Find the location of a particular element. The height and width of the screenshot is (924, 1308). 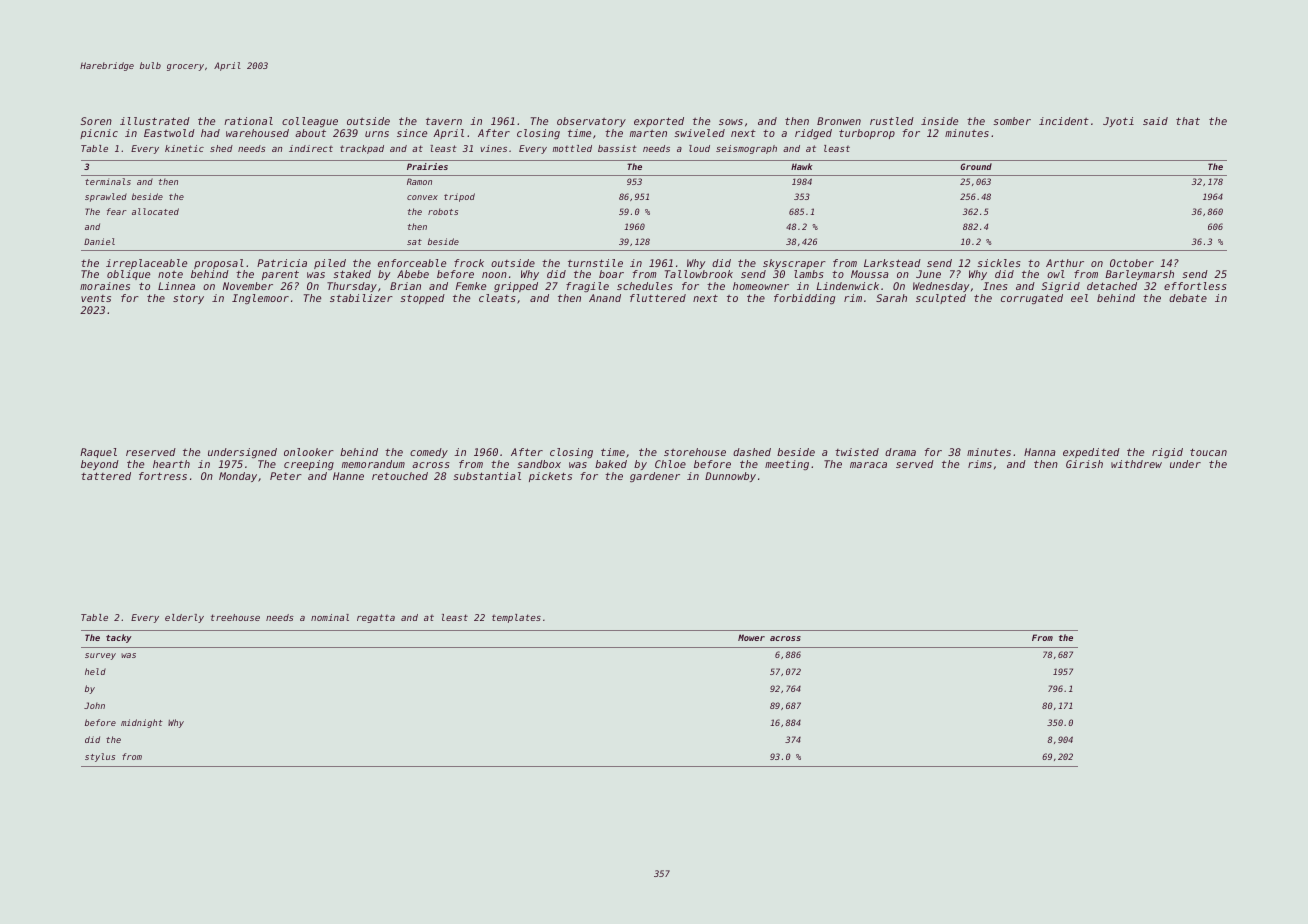

that is located at coordinates (1188, 121).
